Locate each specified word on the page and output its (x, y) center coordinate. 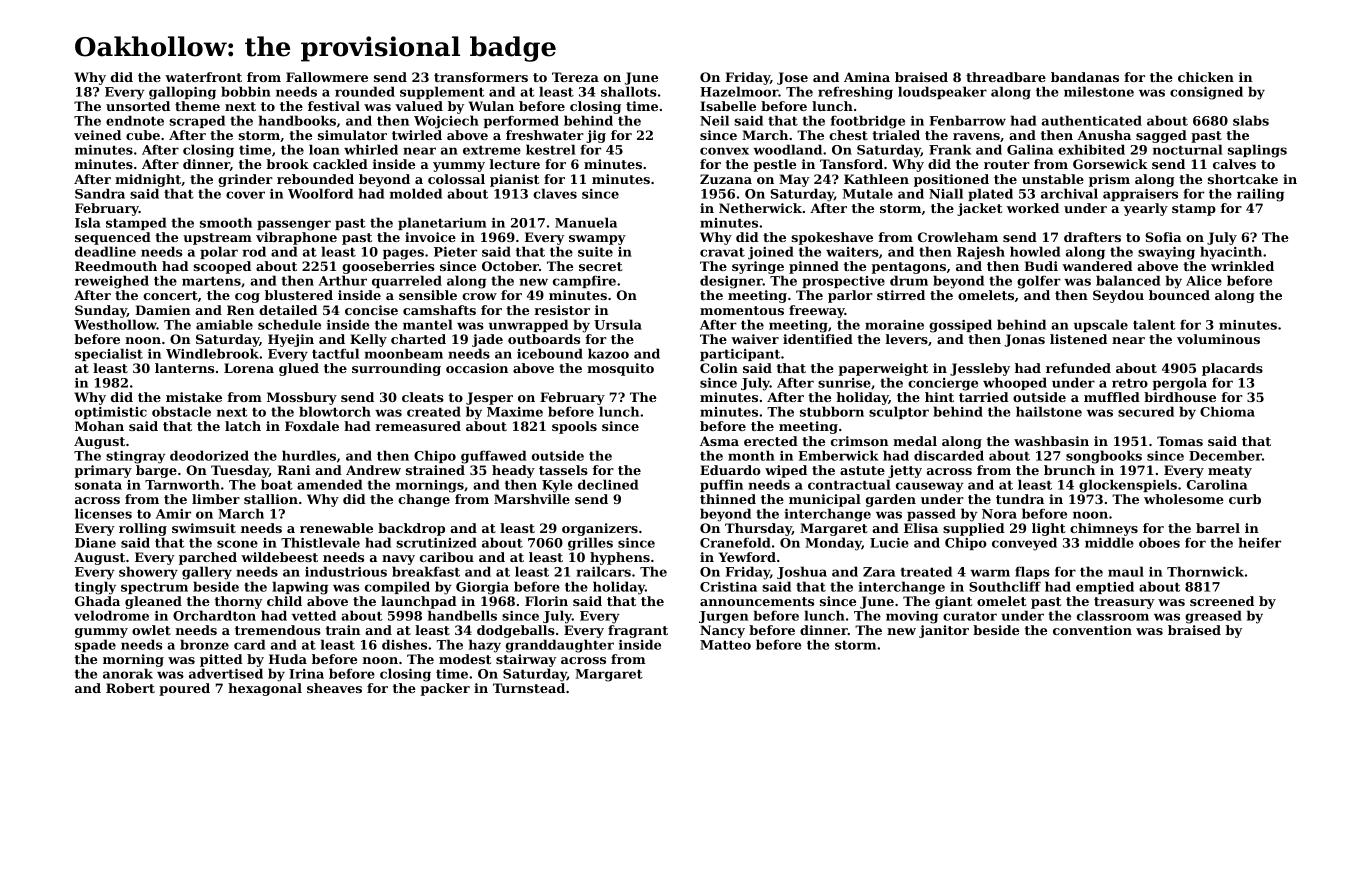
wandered (1097, 266)
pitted (221, 660)
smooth (226, 222)
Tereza (575, 77)
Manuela (586, 222)
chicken (1206, 77)
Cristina (728, 587)
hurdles (309, 455)
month (751, 455)
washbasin (1051, 441)
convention (1092, 630)
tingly (95, 588)
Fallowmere (327, 77)
